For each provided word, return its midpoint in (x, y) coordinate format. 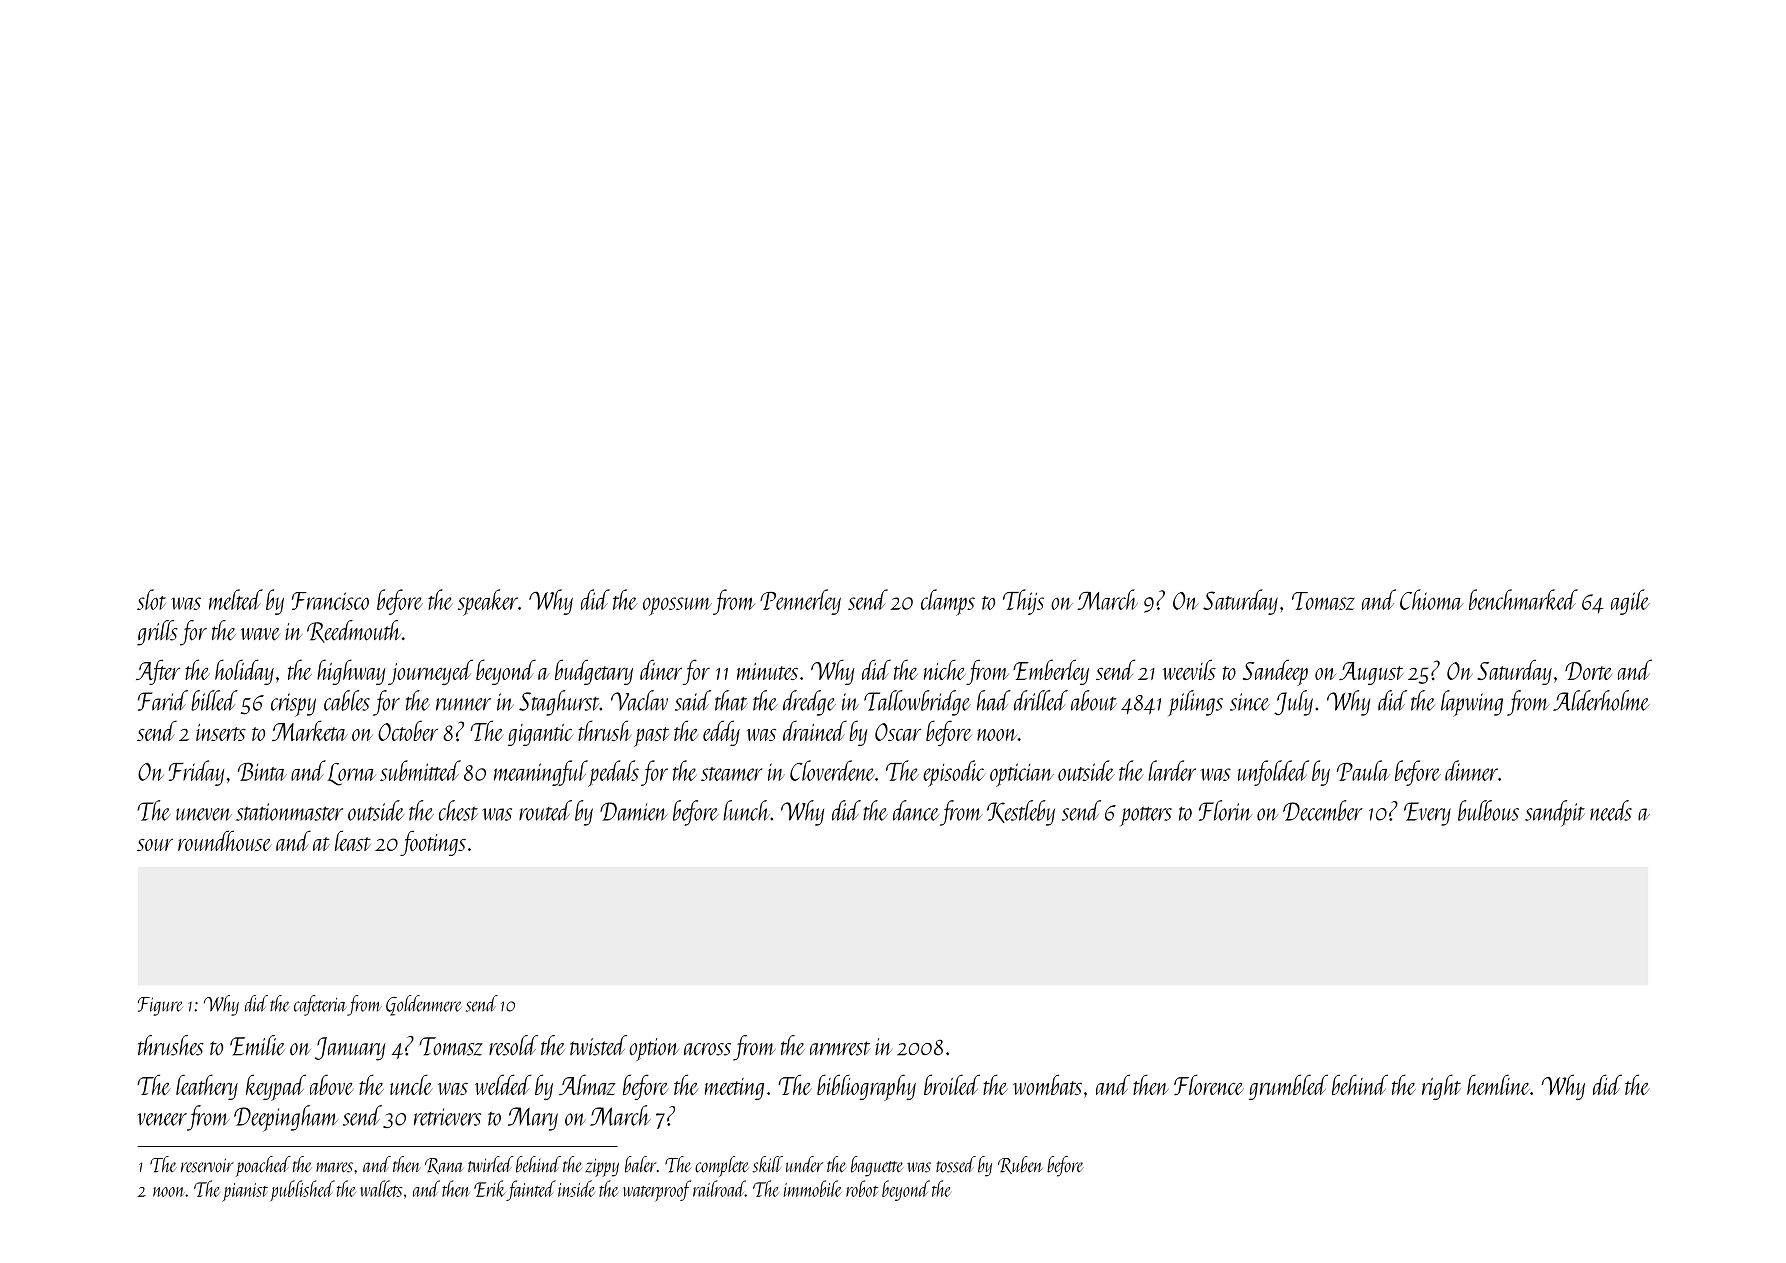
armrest (840, 1048)
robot (862, 1188)
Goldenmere (424, 1005)
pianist (245, 1192)
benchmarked (1523, 599)
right (1441, 1087)
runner (463, 704)
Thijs (1023, 602)
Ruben (1020, 1165)
